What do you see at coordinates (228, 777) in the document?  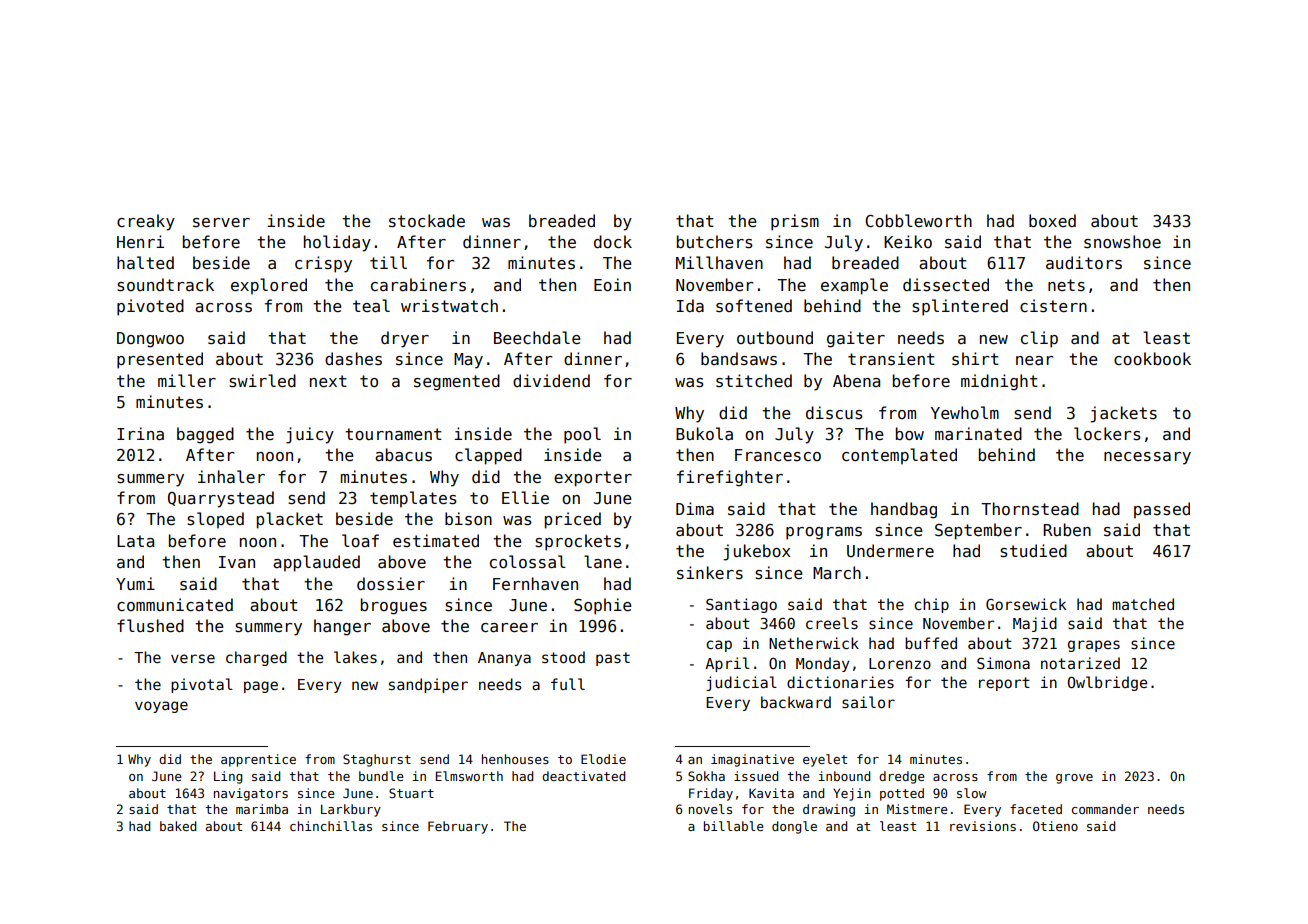 I see `Ling` at bounding box center [228, 777].
